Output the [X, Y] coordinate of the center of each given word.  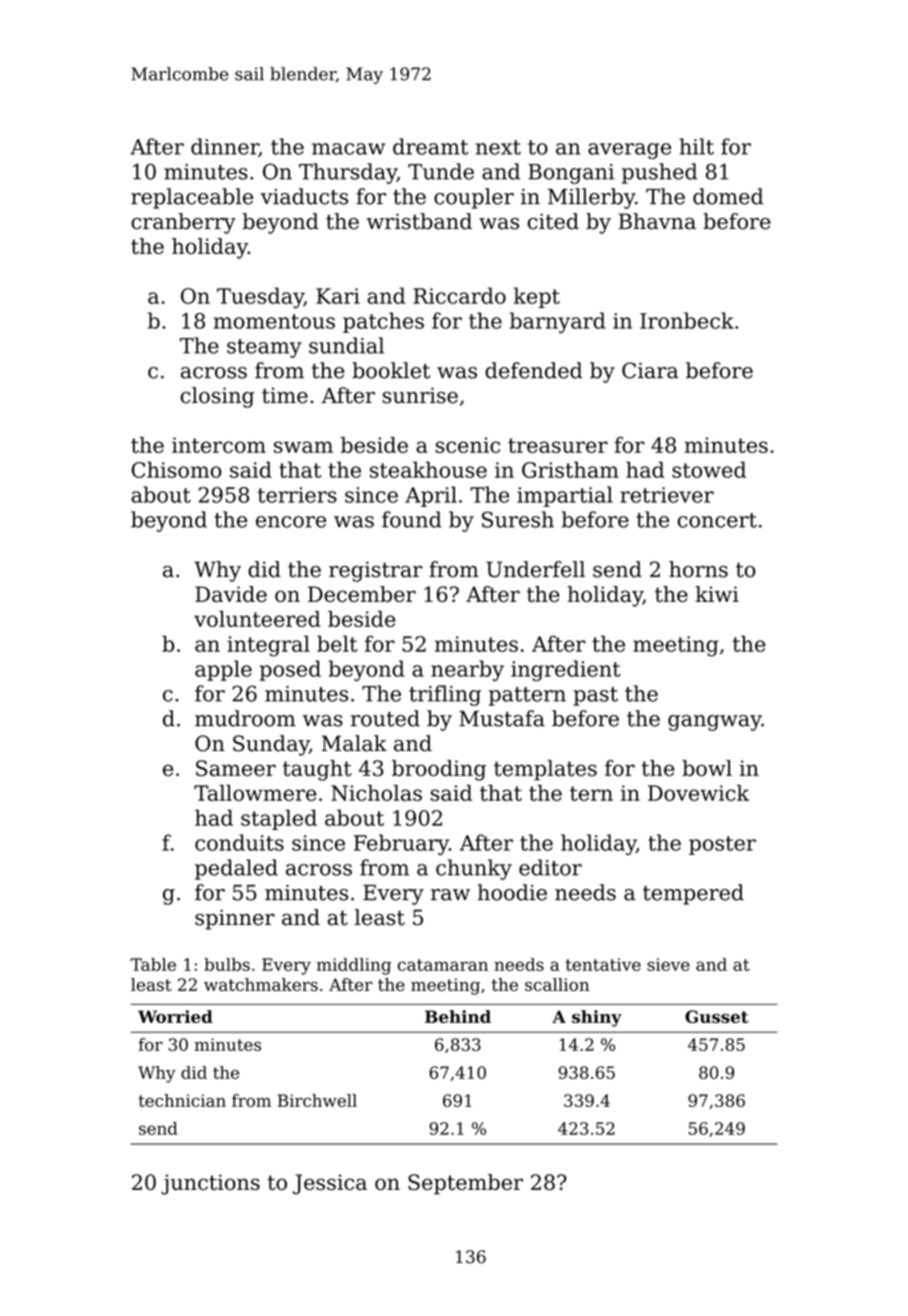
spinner [235, 919]
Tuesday [260, 298]
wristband [419, 221]
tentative [603, 964]
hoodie [512, 892]
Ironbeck [687, 320]
